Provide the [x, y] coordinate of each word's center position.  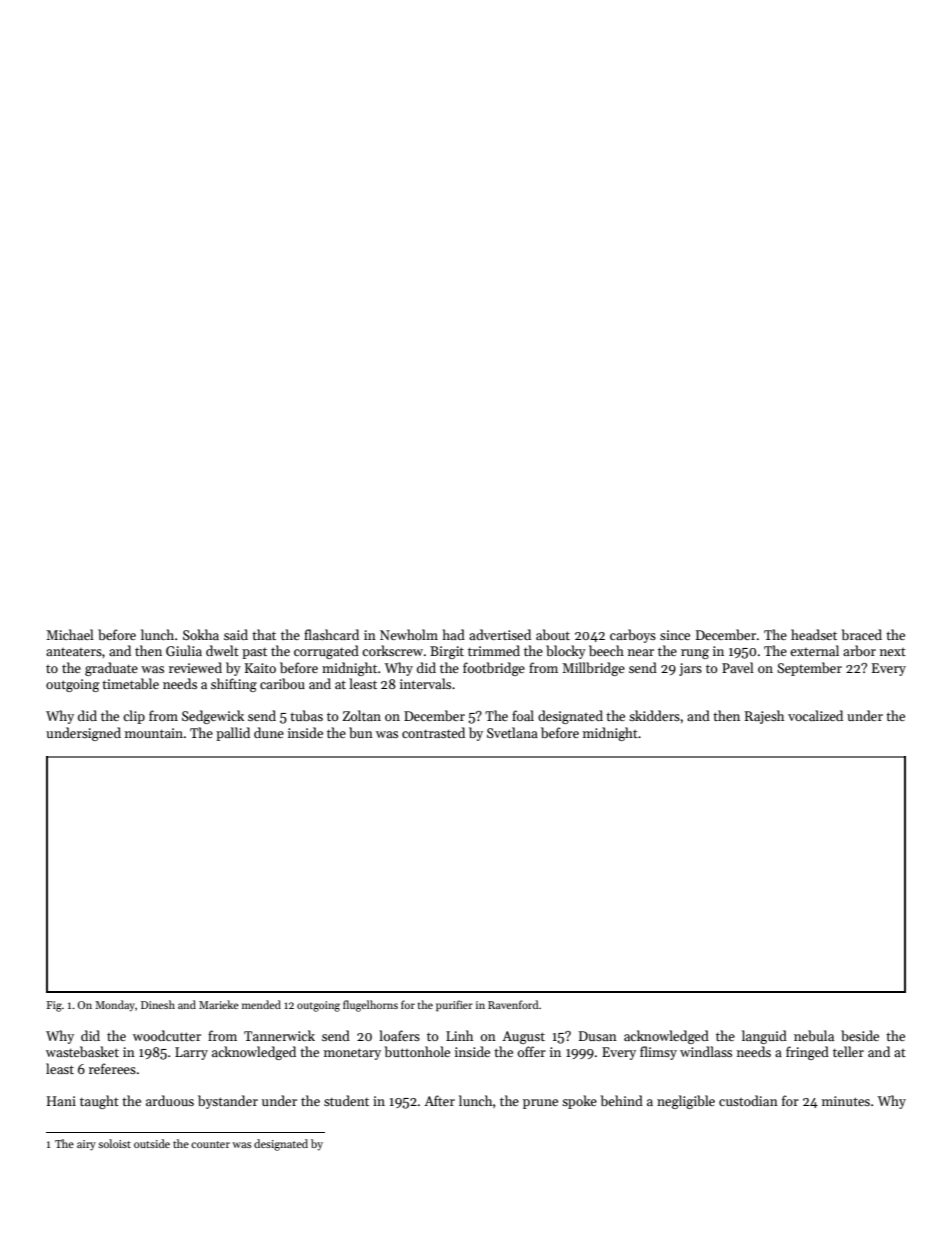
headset [814, 634]
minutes [846, 1101]
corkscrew [392, 650]
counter [210, 1144]
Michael [70, 634]
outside [152, 1143]
